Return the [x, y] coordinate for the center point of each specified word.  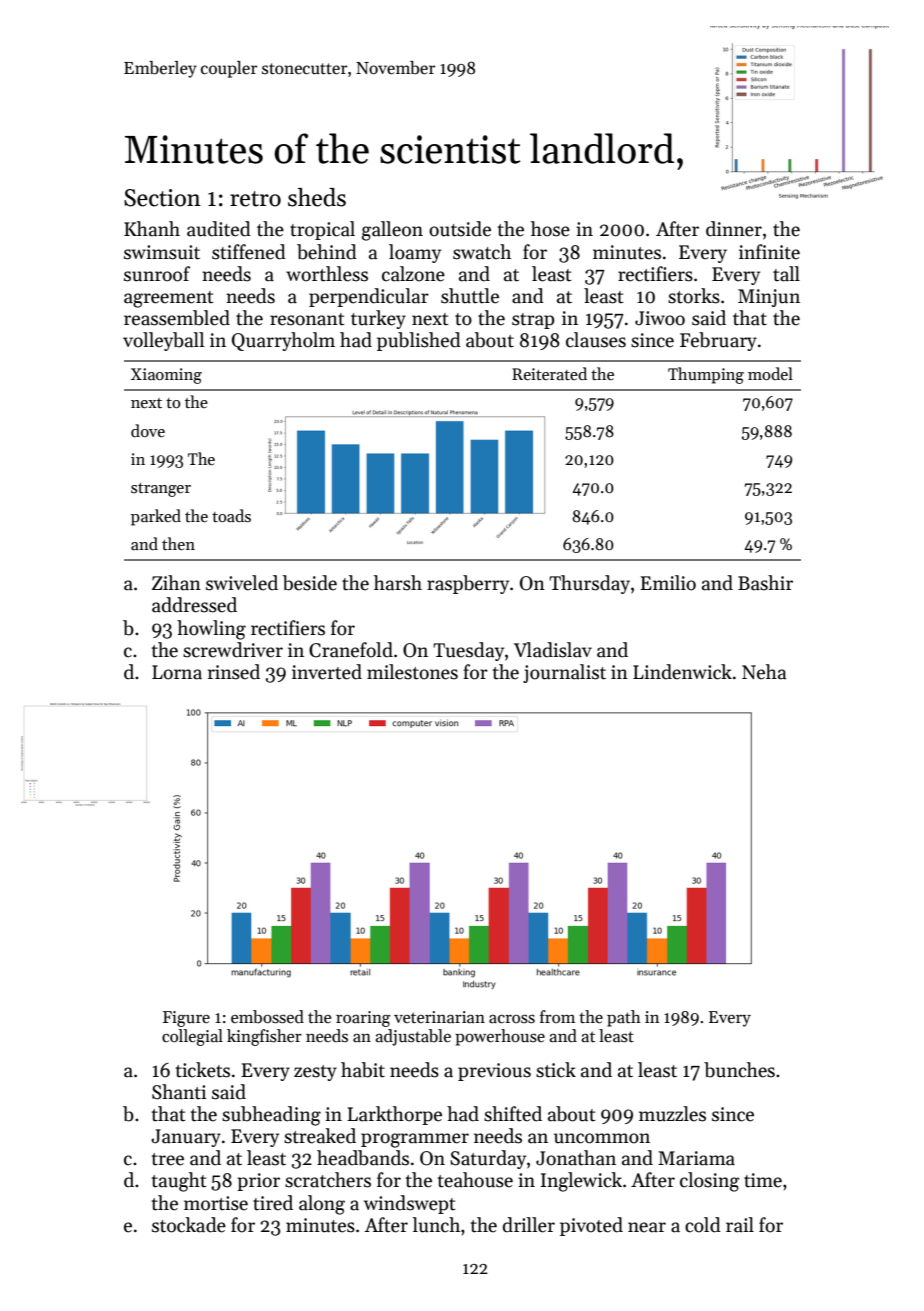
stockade [189, 1225]
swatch [482, 252]
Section [162, 198]
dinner [734, 229]
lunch [436, 1225]
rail [740, 1225]
